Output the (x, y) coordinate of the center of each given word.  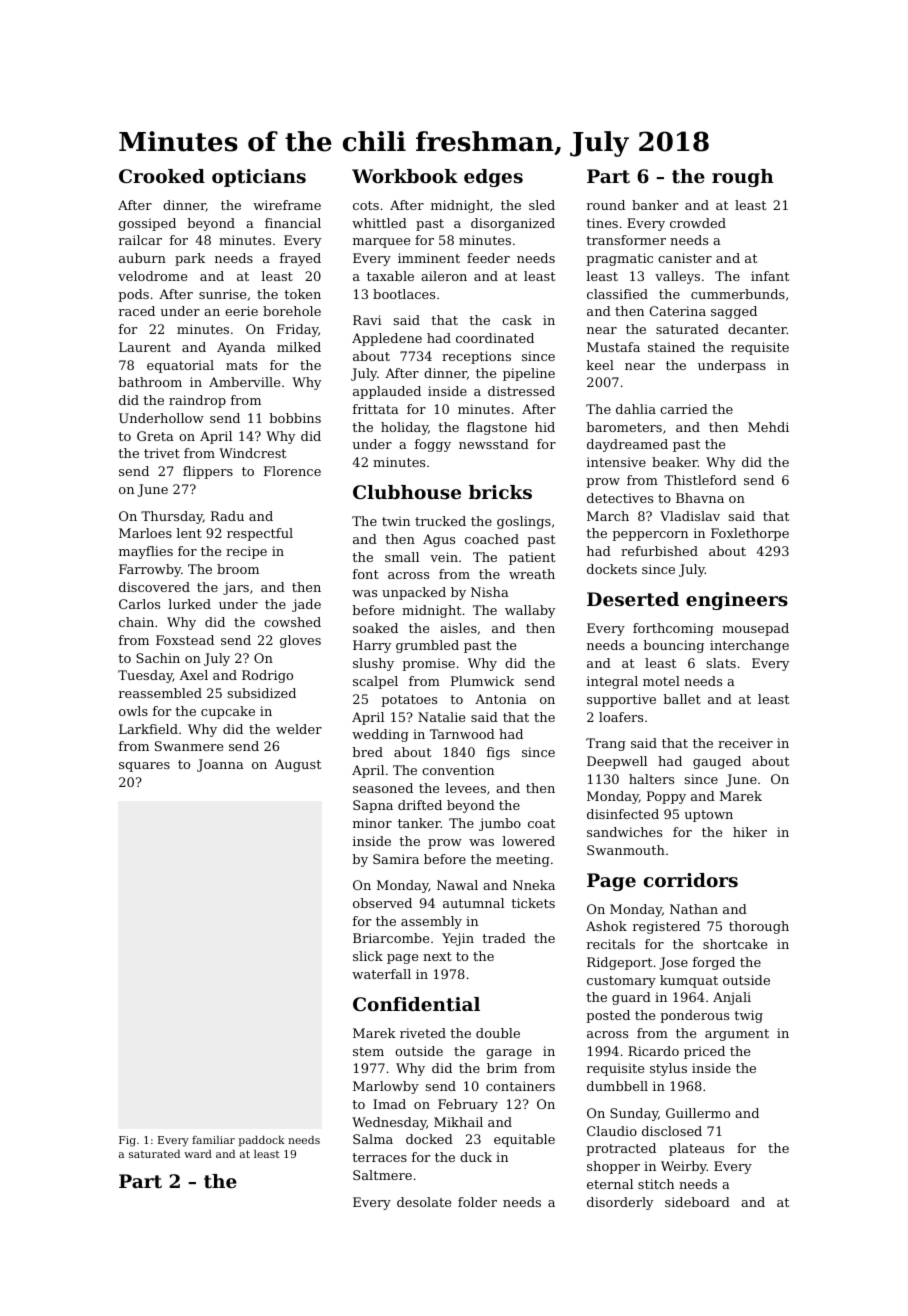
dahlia (636, 409)
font (366, 574)
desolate (424, 1202)
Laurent (145, 347)
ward (198, 1154)
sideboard (697, 1202)
